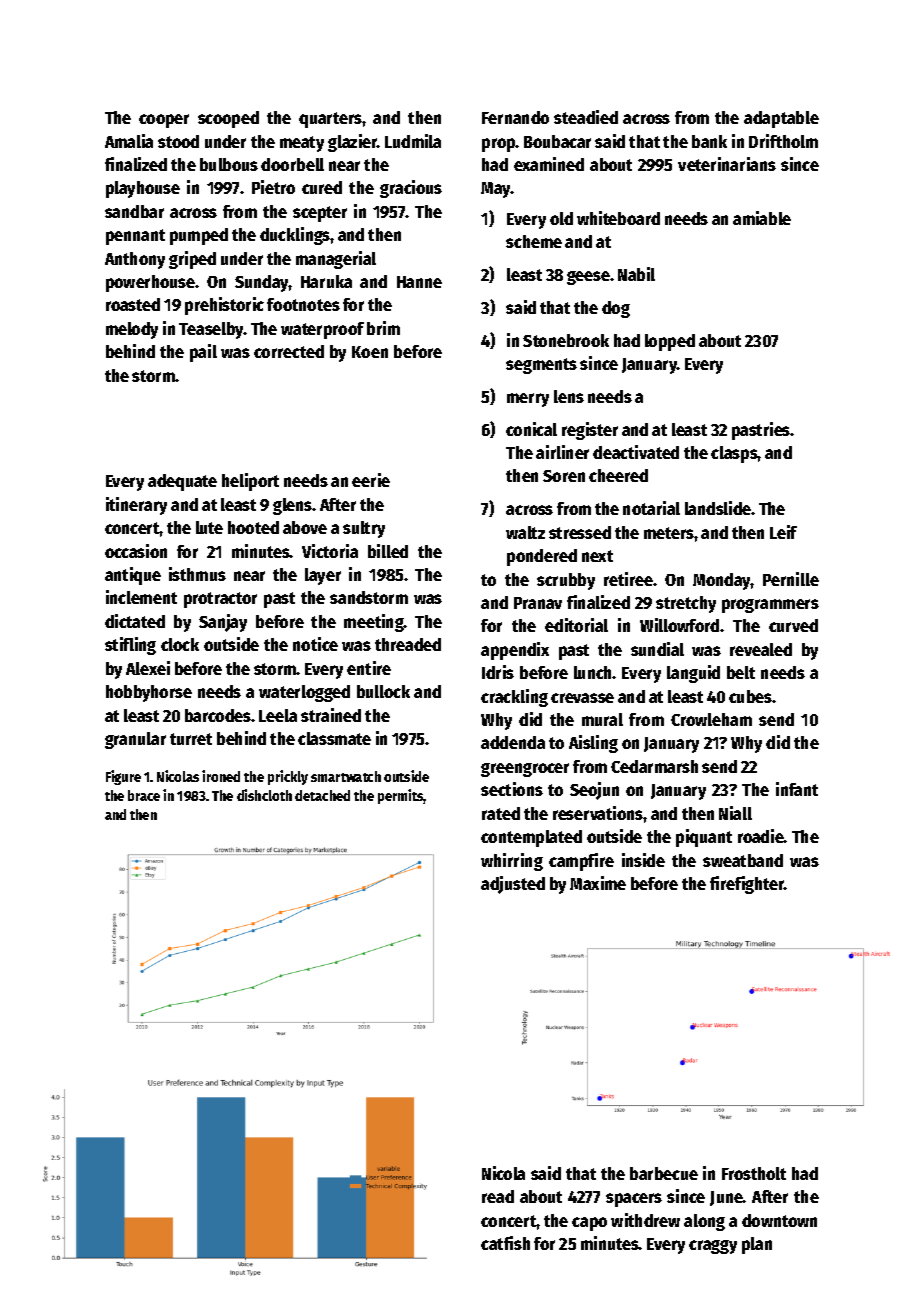  Describe the element at coordinates (505, 1243) in the screenshot. I see `catfish` at that location.
